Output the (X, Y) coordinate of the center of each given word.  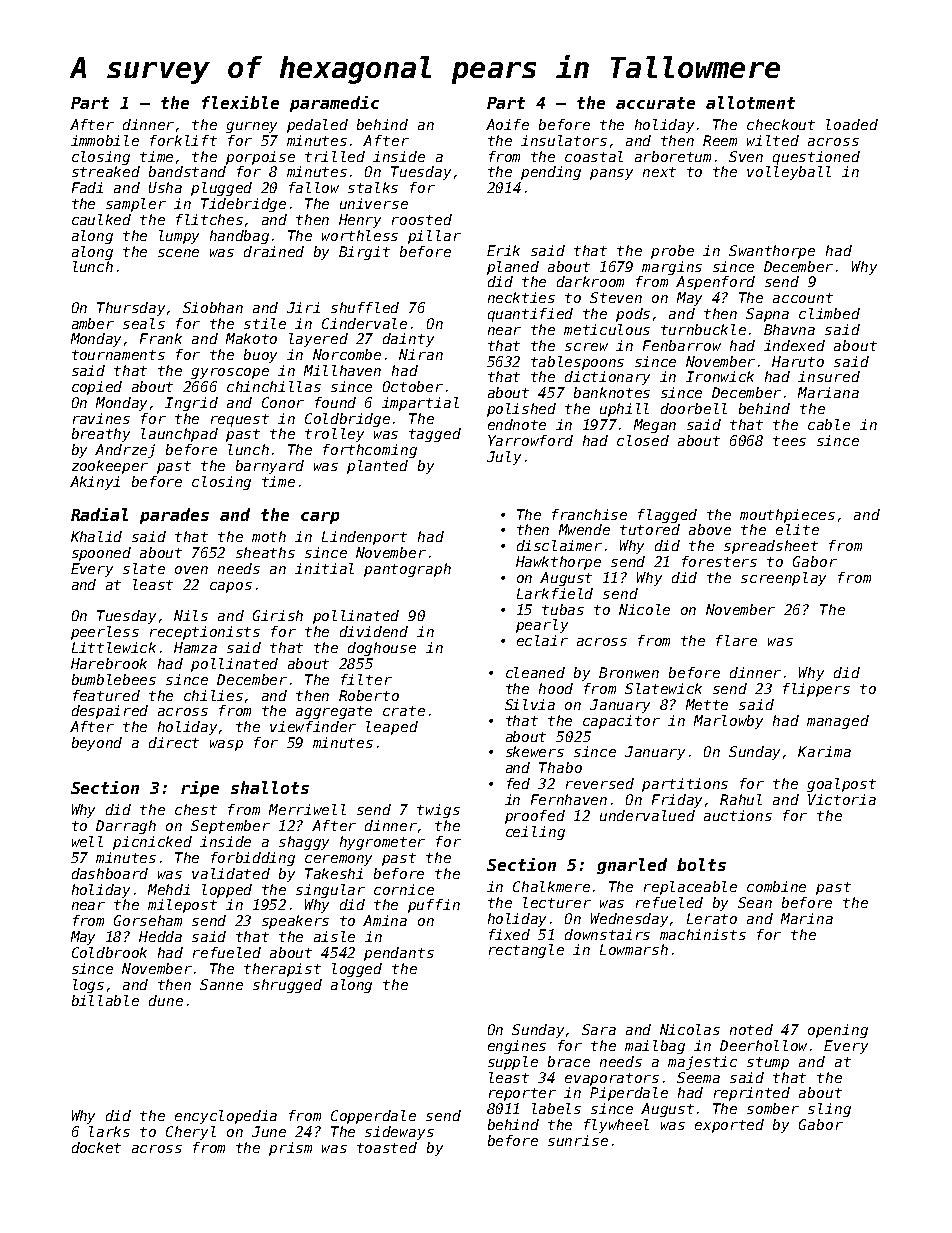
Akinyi (95, 483)
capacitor (621, 722)
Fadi (87, 187)
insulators (564, 140)
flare (736, 640)
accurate (655, 103)
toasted (387, 1147)
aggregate (334, 712)
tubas (563, 609)
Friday (677, 801)
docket (96, 1147)
